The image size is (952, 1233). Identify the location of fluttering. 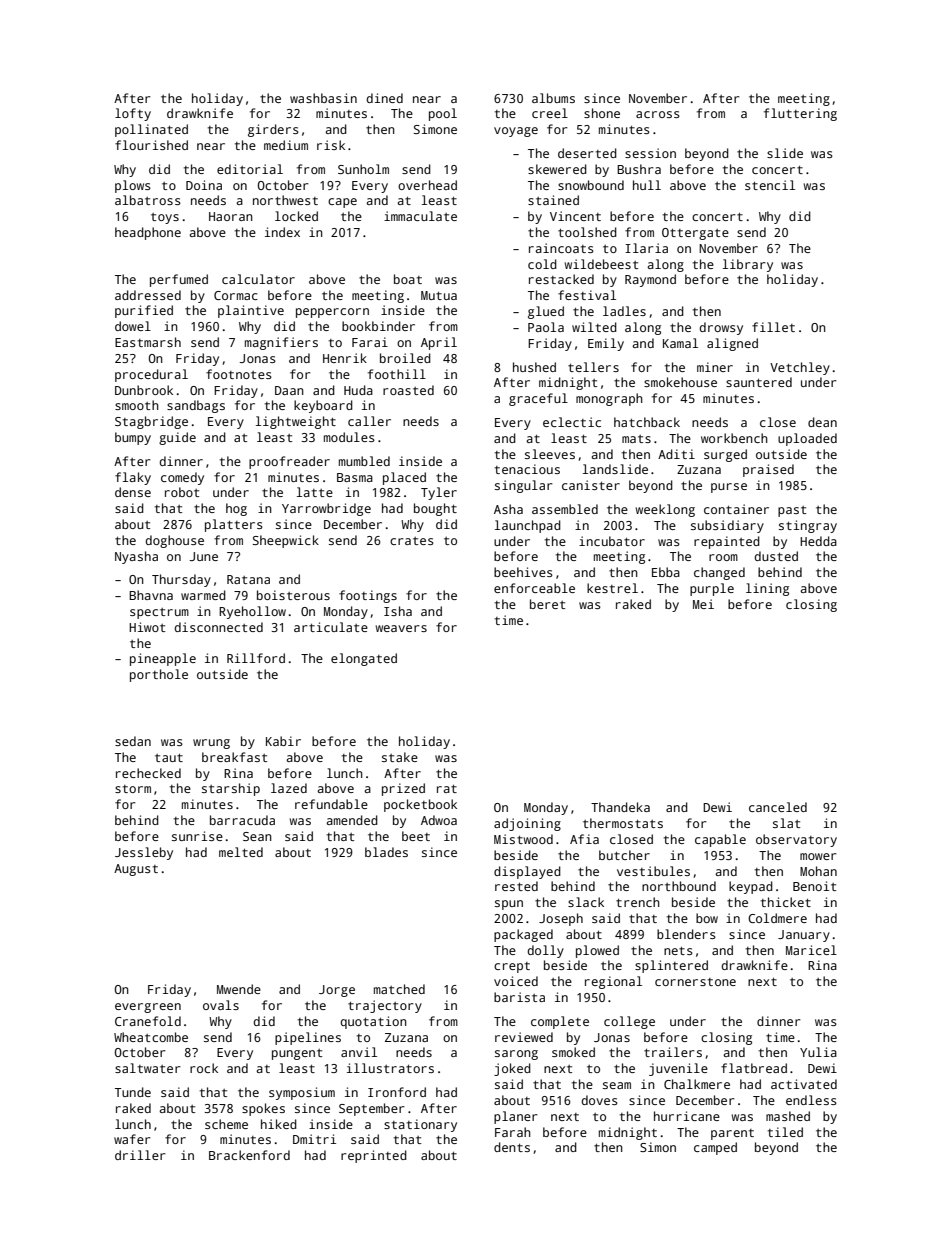
(800, 114).
